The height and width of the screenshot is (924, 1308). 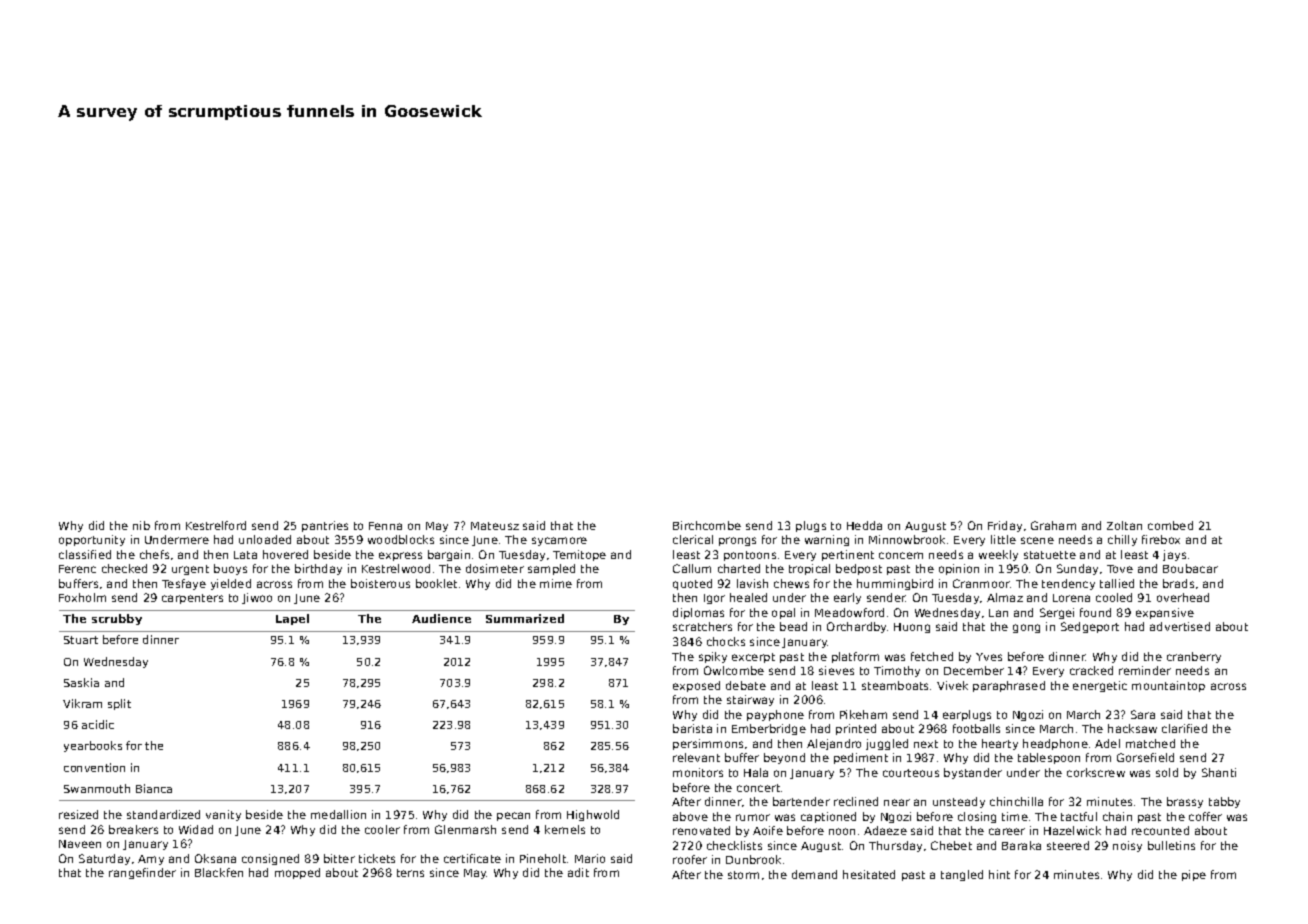 What do you see at coordinates (104, 859) in the screenshot?
I see `Saturday` at bounding box center [104, 859].
